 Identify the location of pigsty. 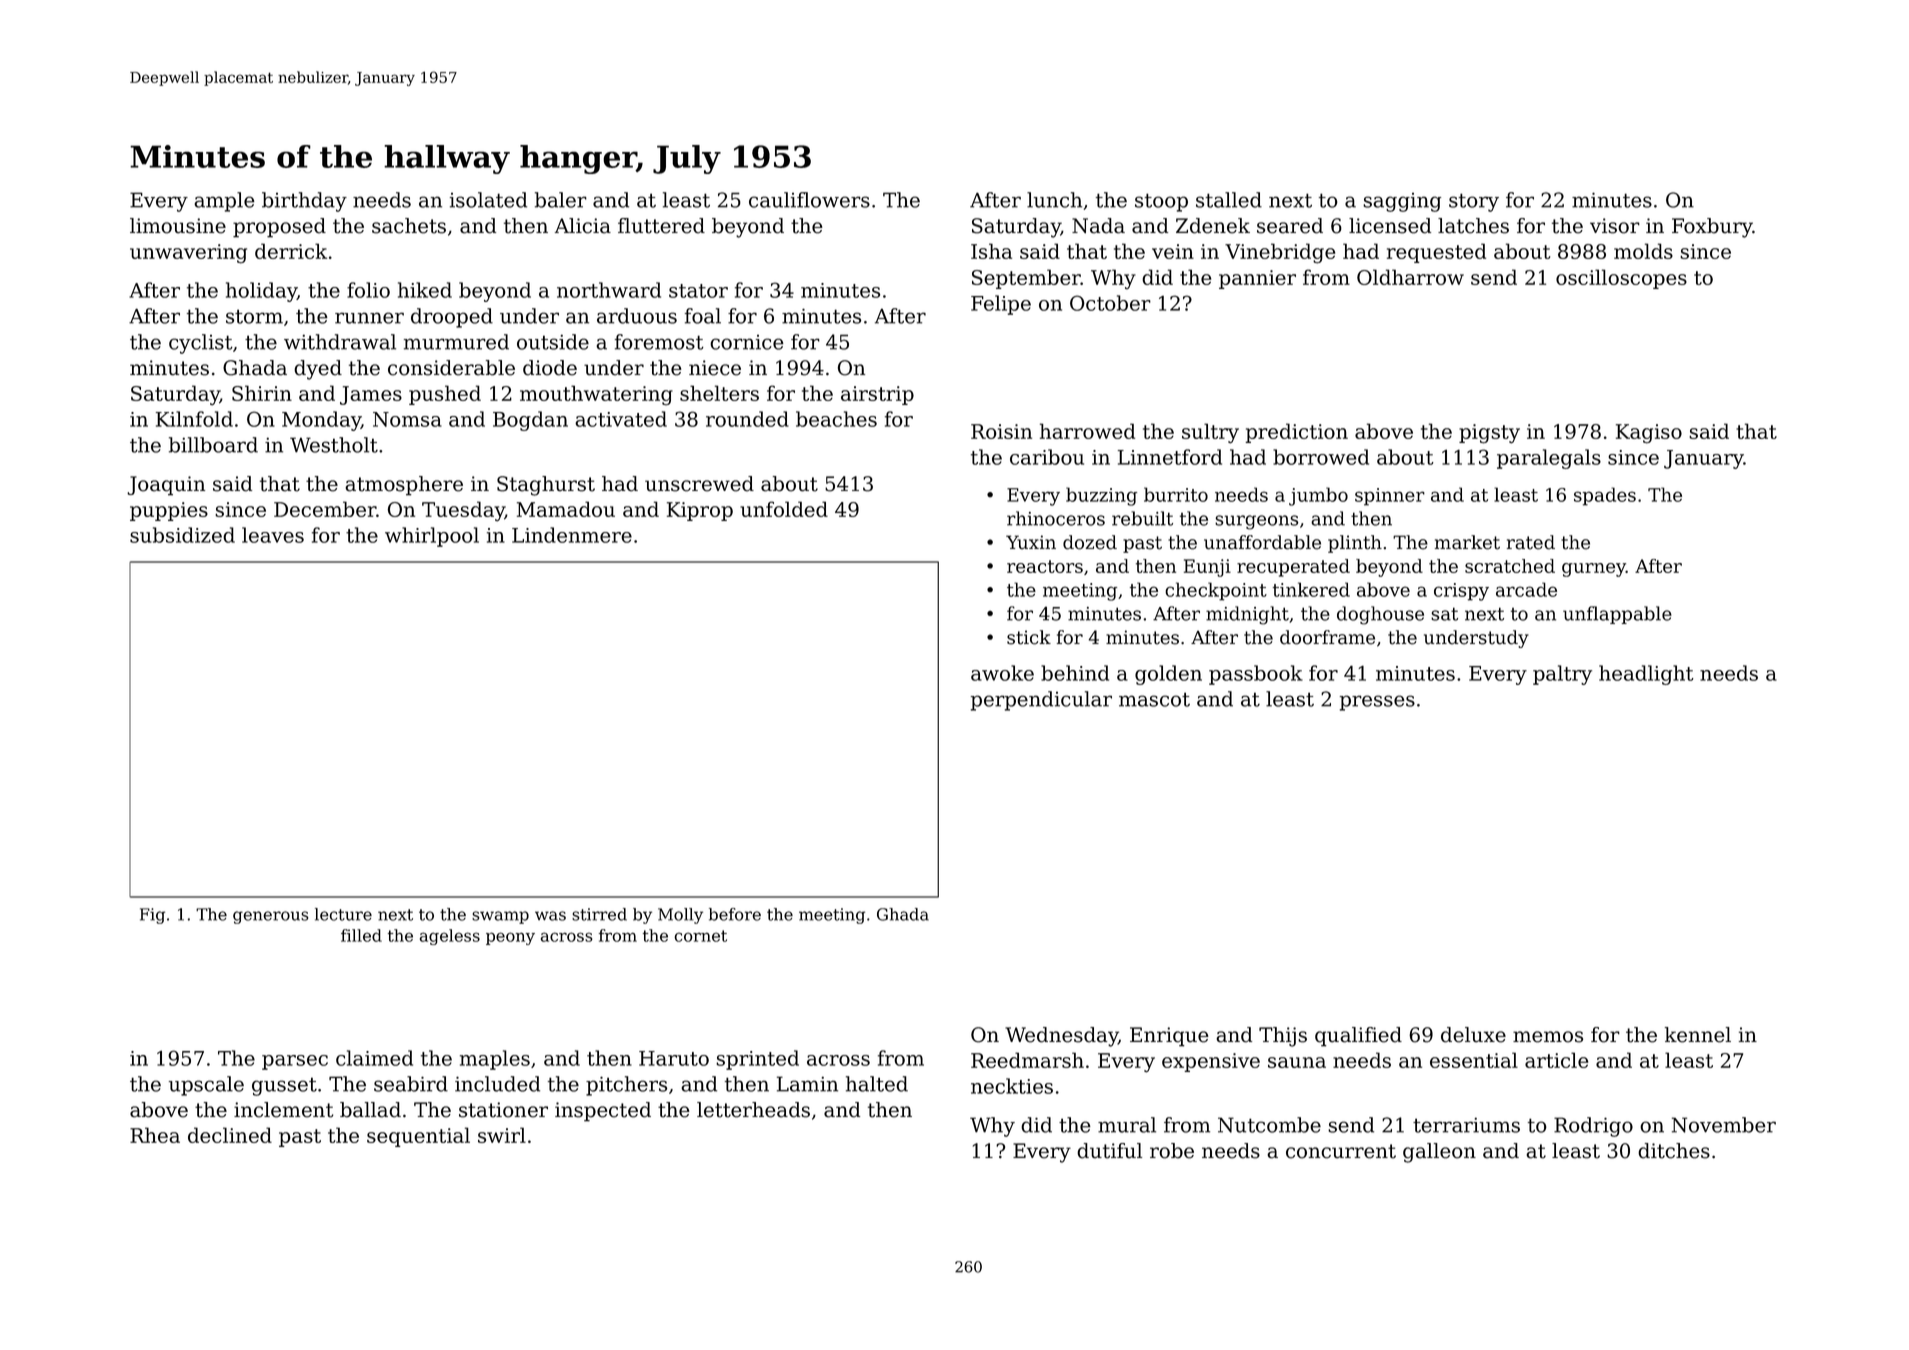
(1489, 434).
